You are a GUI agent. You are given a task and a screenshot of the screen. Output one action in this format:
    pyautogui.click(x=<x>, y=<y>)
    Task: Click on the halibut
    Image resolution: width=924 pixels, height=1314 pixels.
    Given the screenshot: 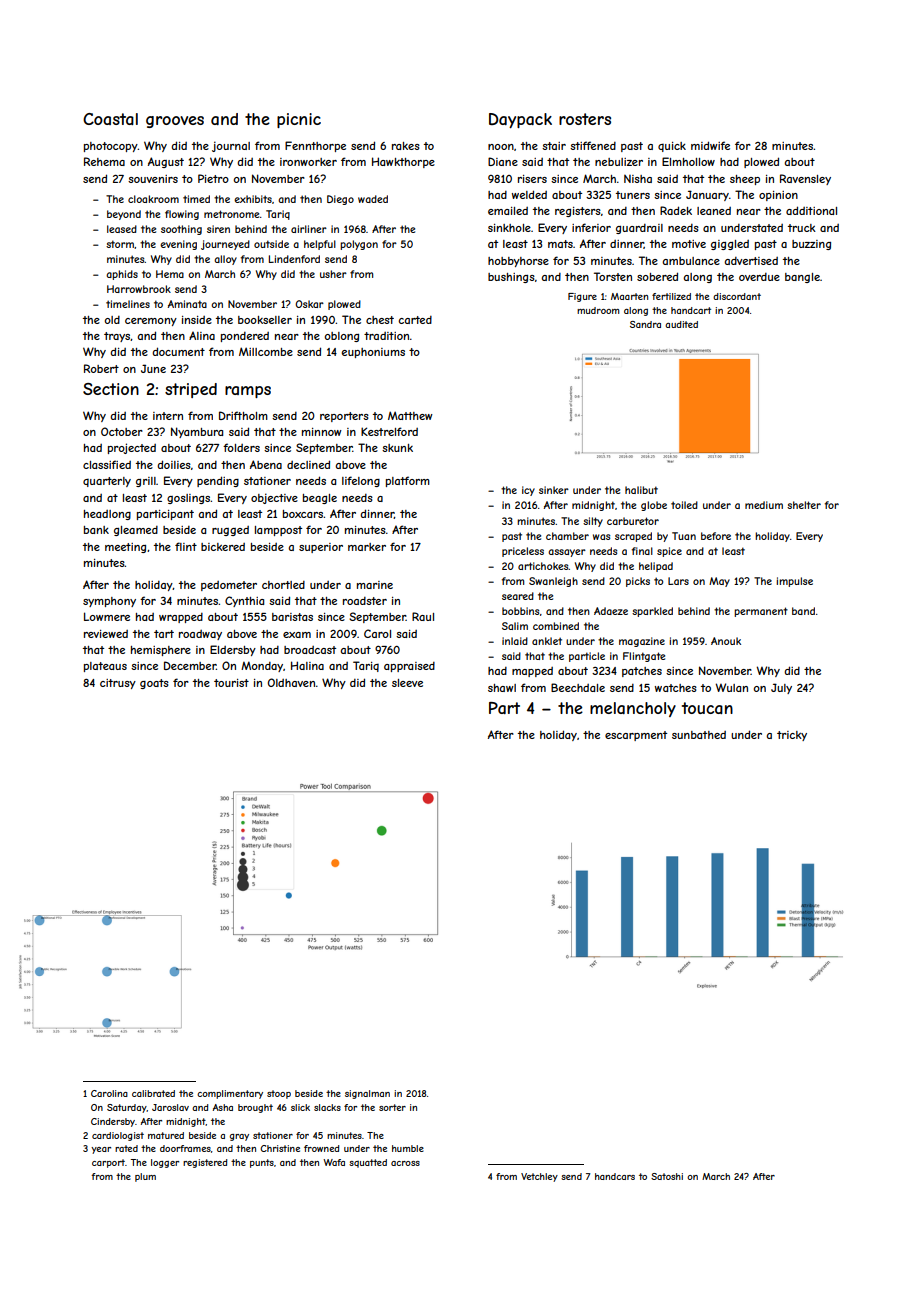 What is the action you would take?
    pyautogui.click(x=641, y=490)
